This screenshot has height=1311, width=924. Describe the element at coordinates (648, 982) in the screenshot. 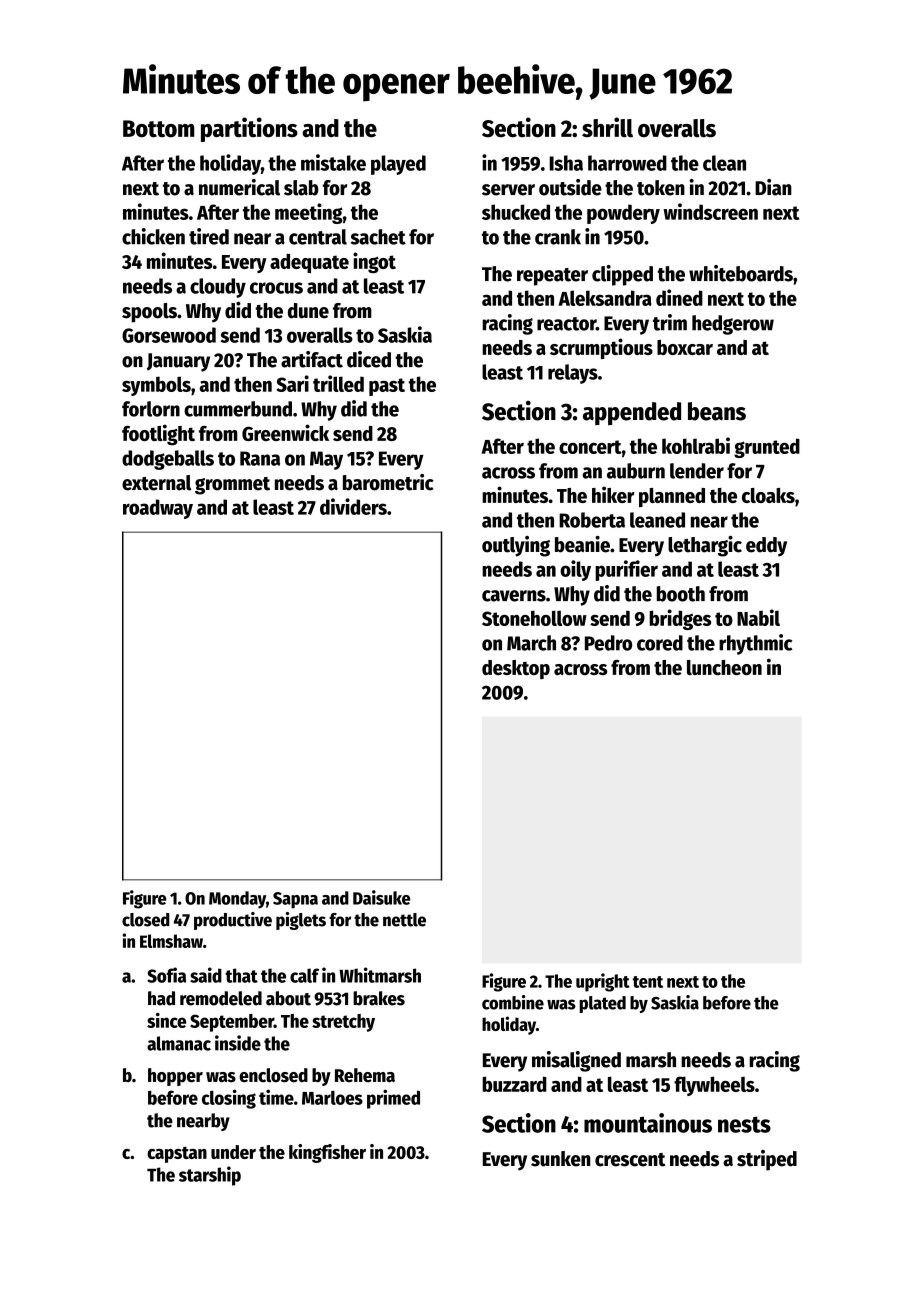

I see `tent` at that location.
